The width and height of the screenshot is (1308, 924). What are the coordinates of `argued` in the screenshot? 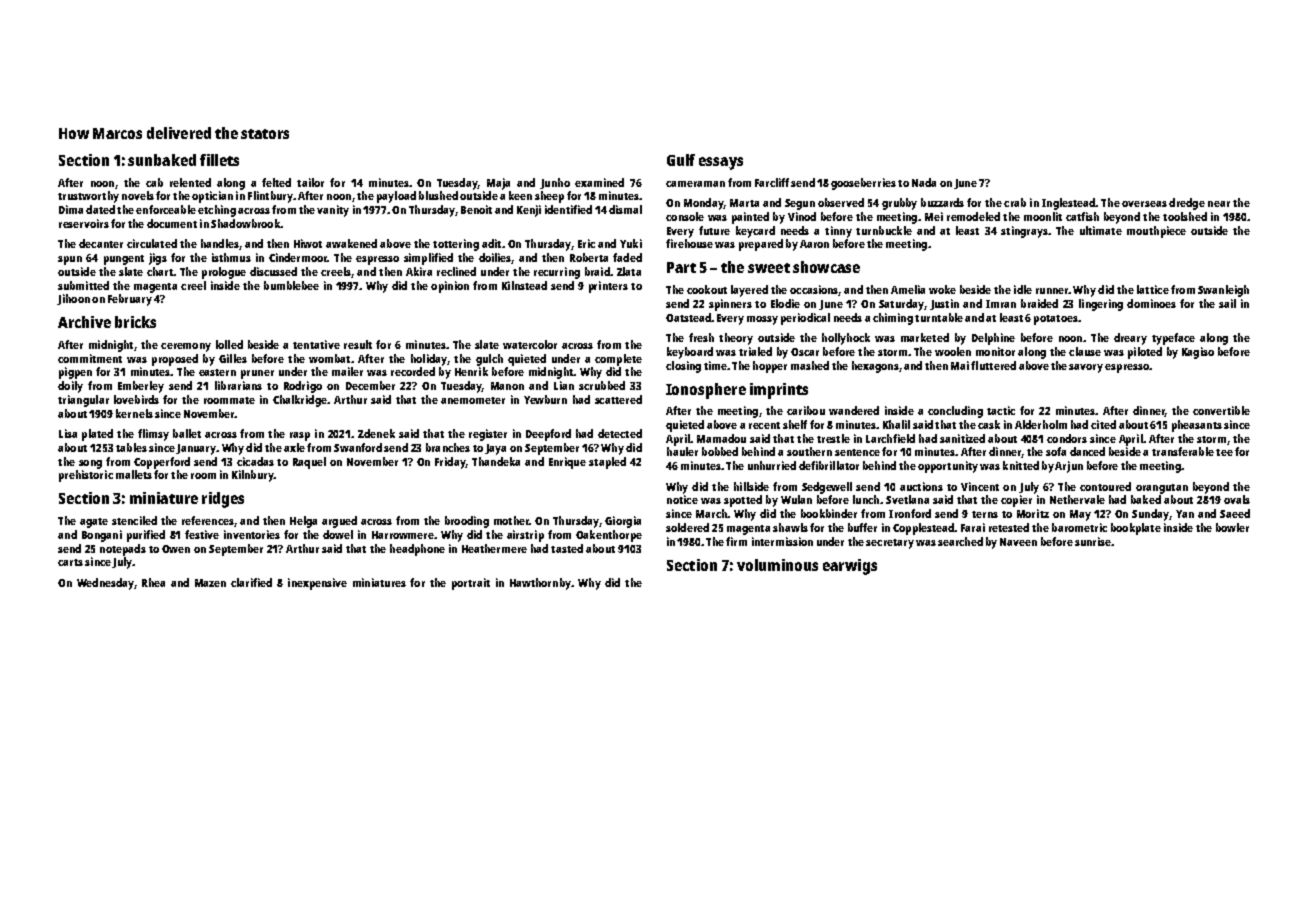 It's located at (339, 522).
